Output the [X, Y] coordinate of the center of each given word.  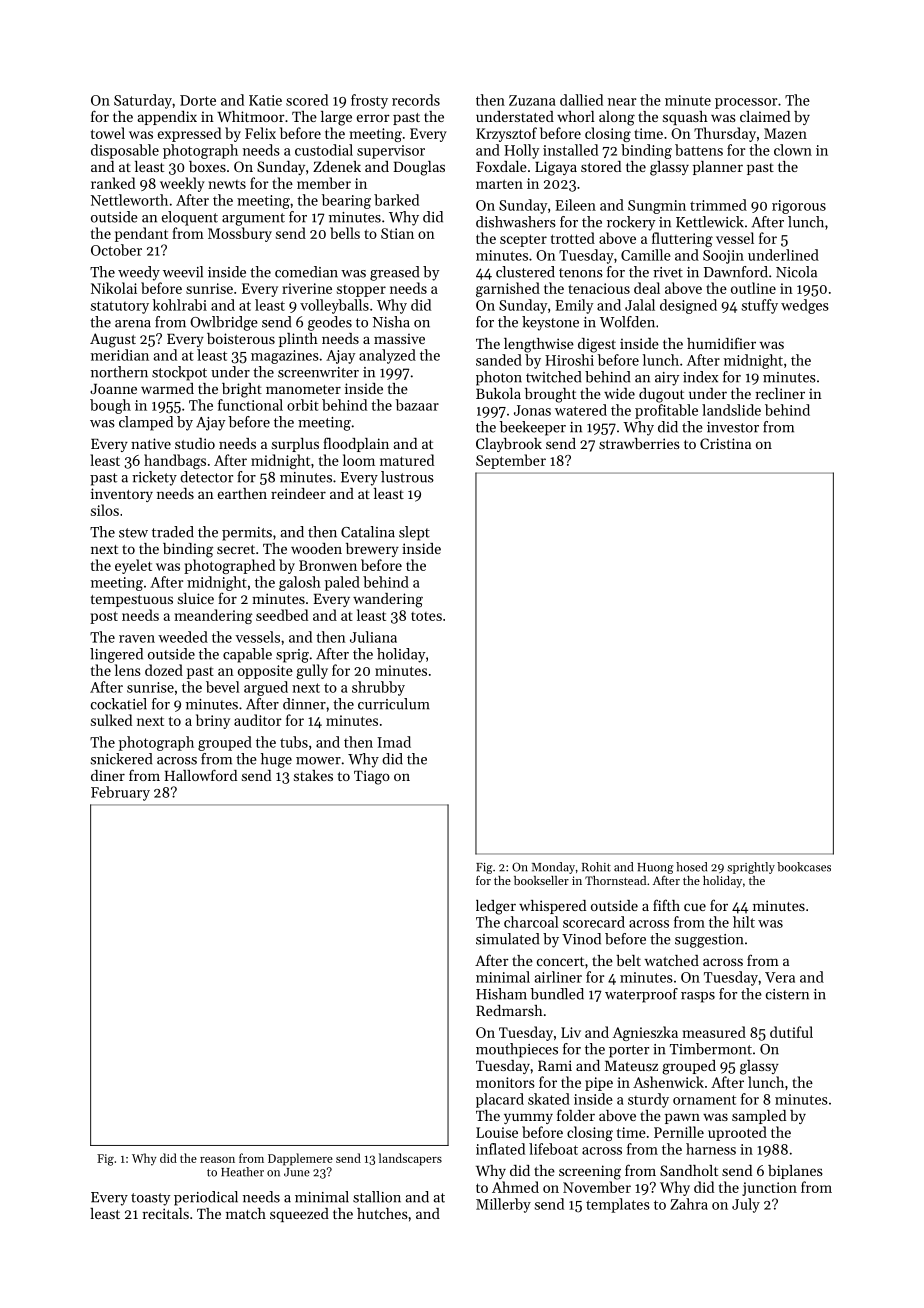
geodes [330, 323]
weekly [182, 184]
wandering [388, 600]
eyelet [133, 566]
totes [426, 616]
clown [793, 150]
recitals [165, 1213]
